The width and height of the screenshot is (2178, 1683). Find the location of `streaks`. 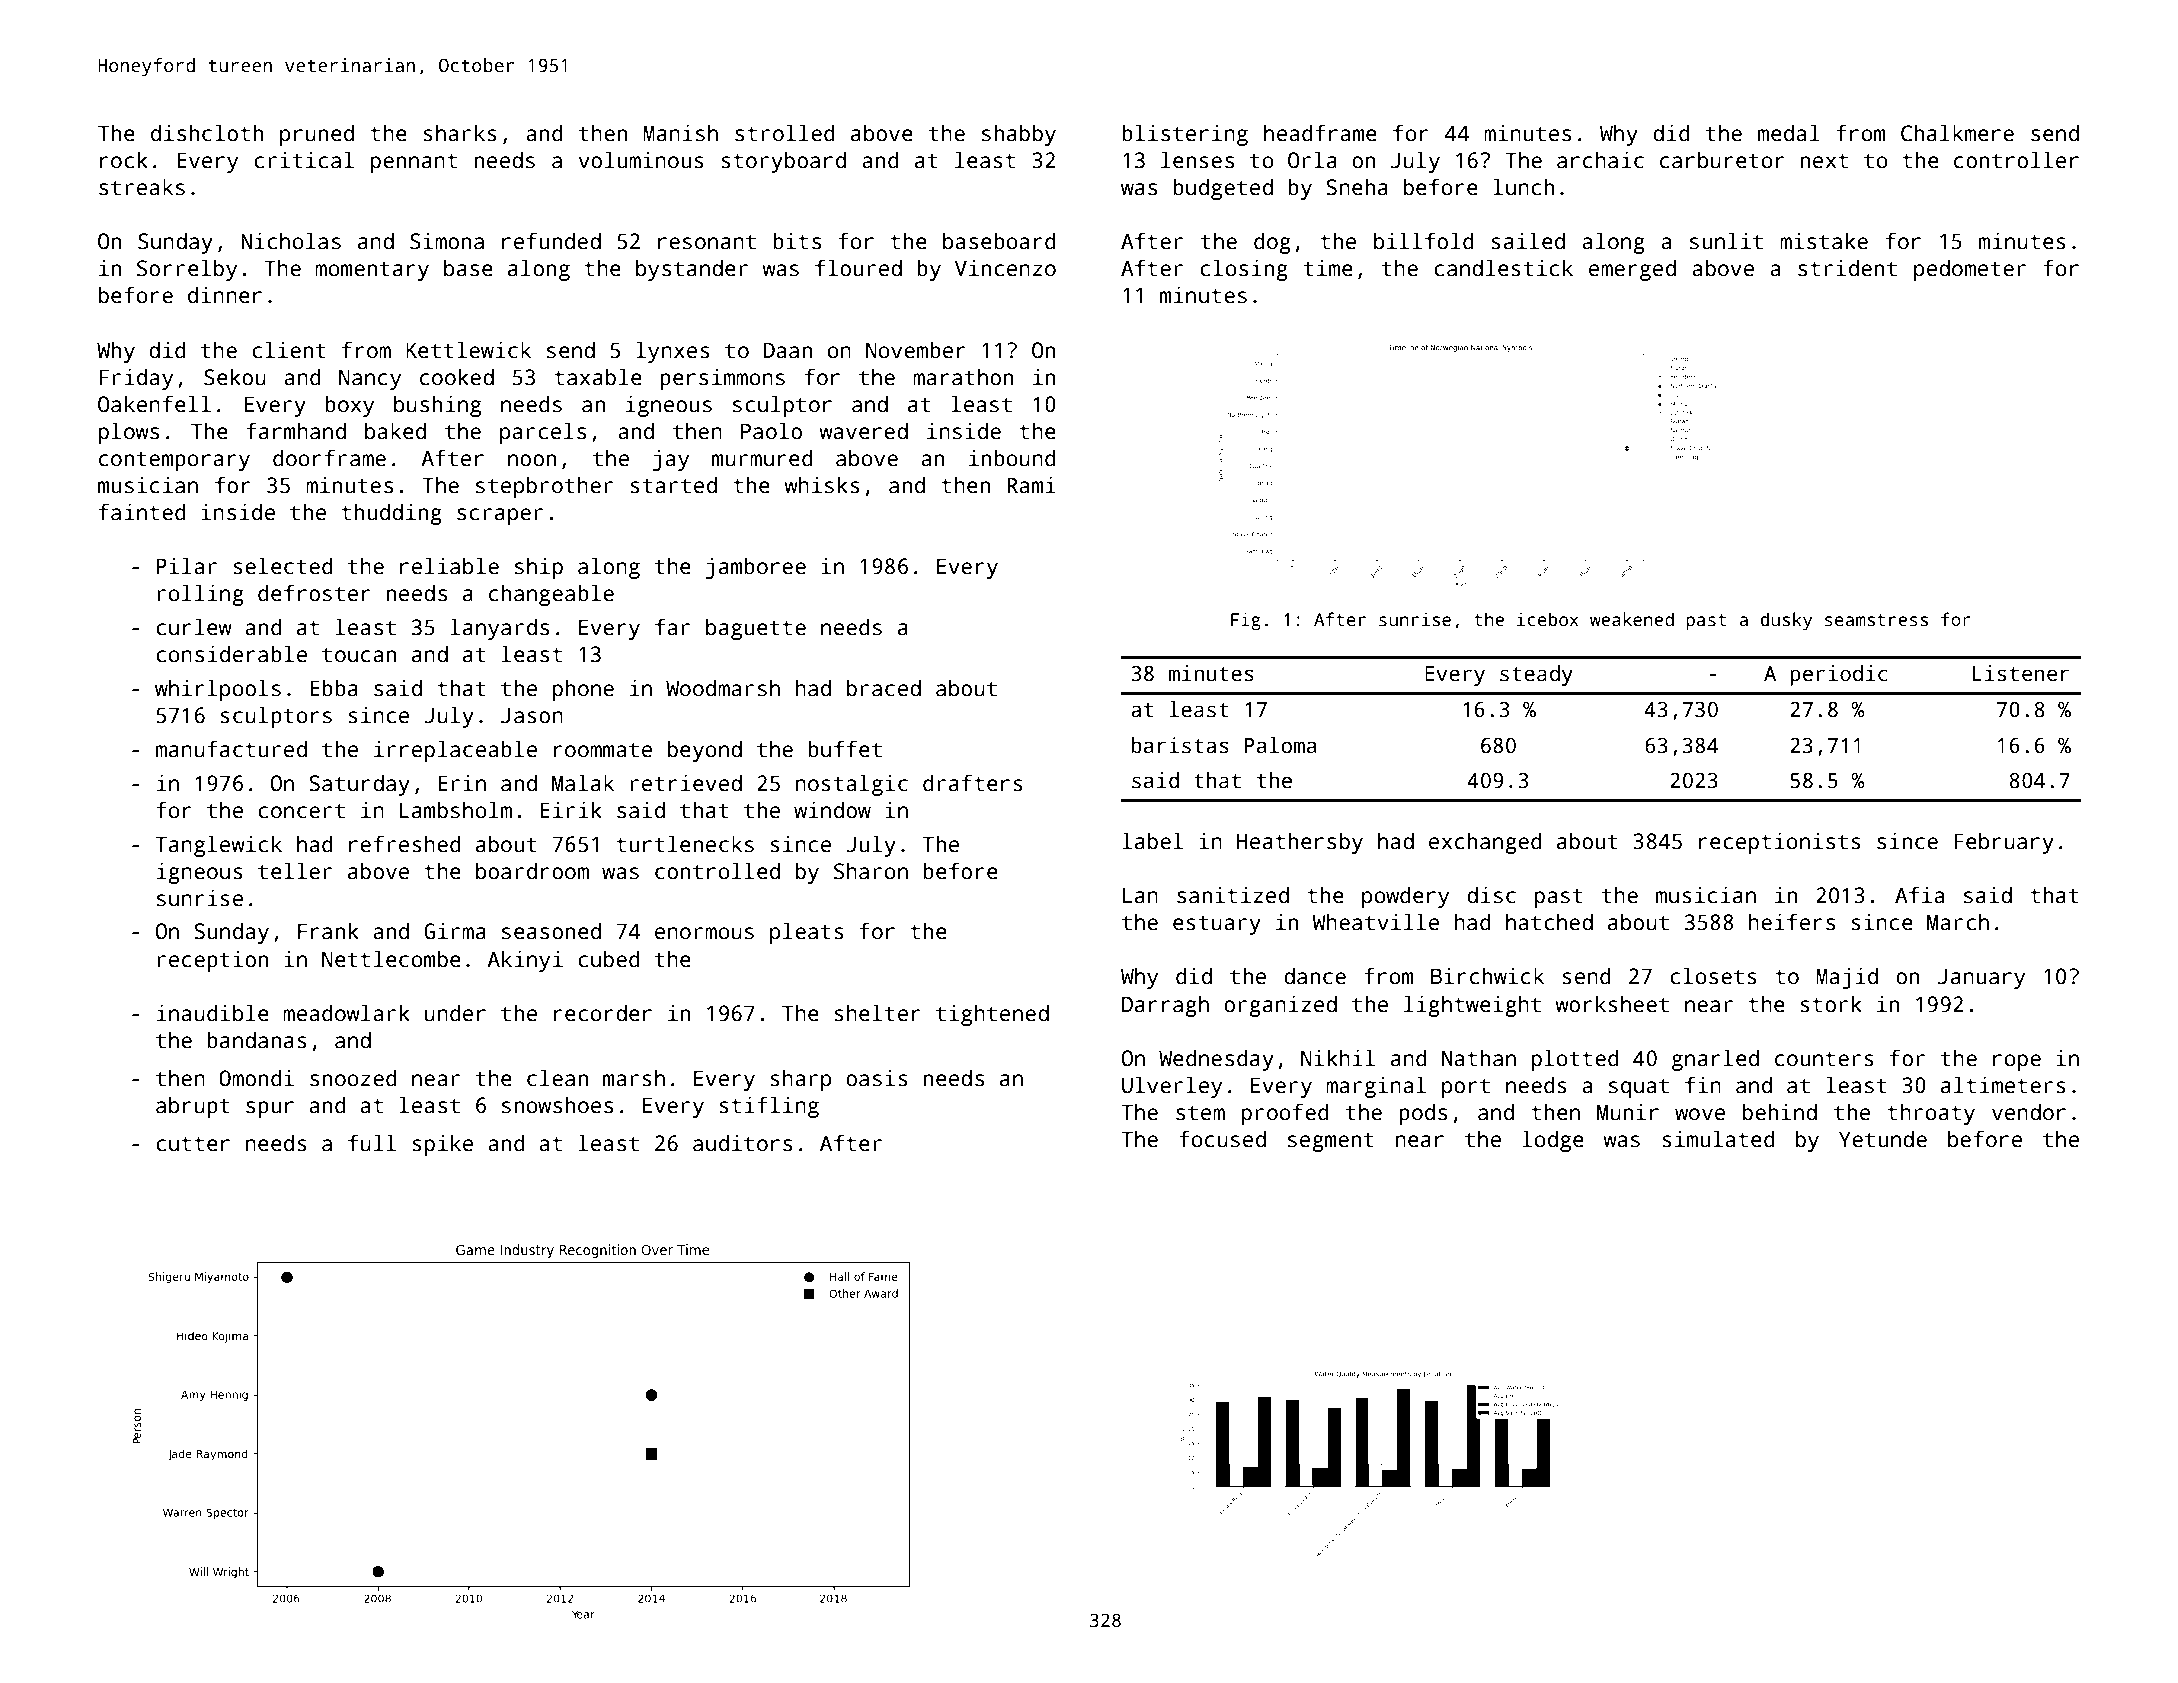

streaks is located at coordinates (142, 187).
